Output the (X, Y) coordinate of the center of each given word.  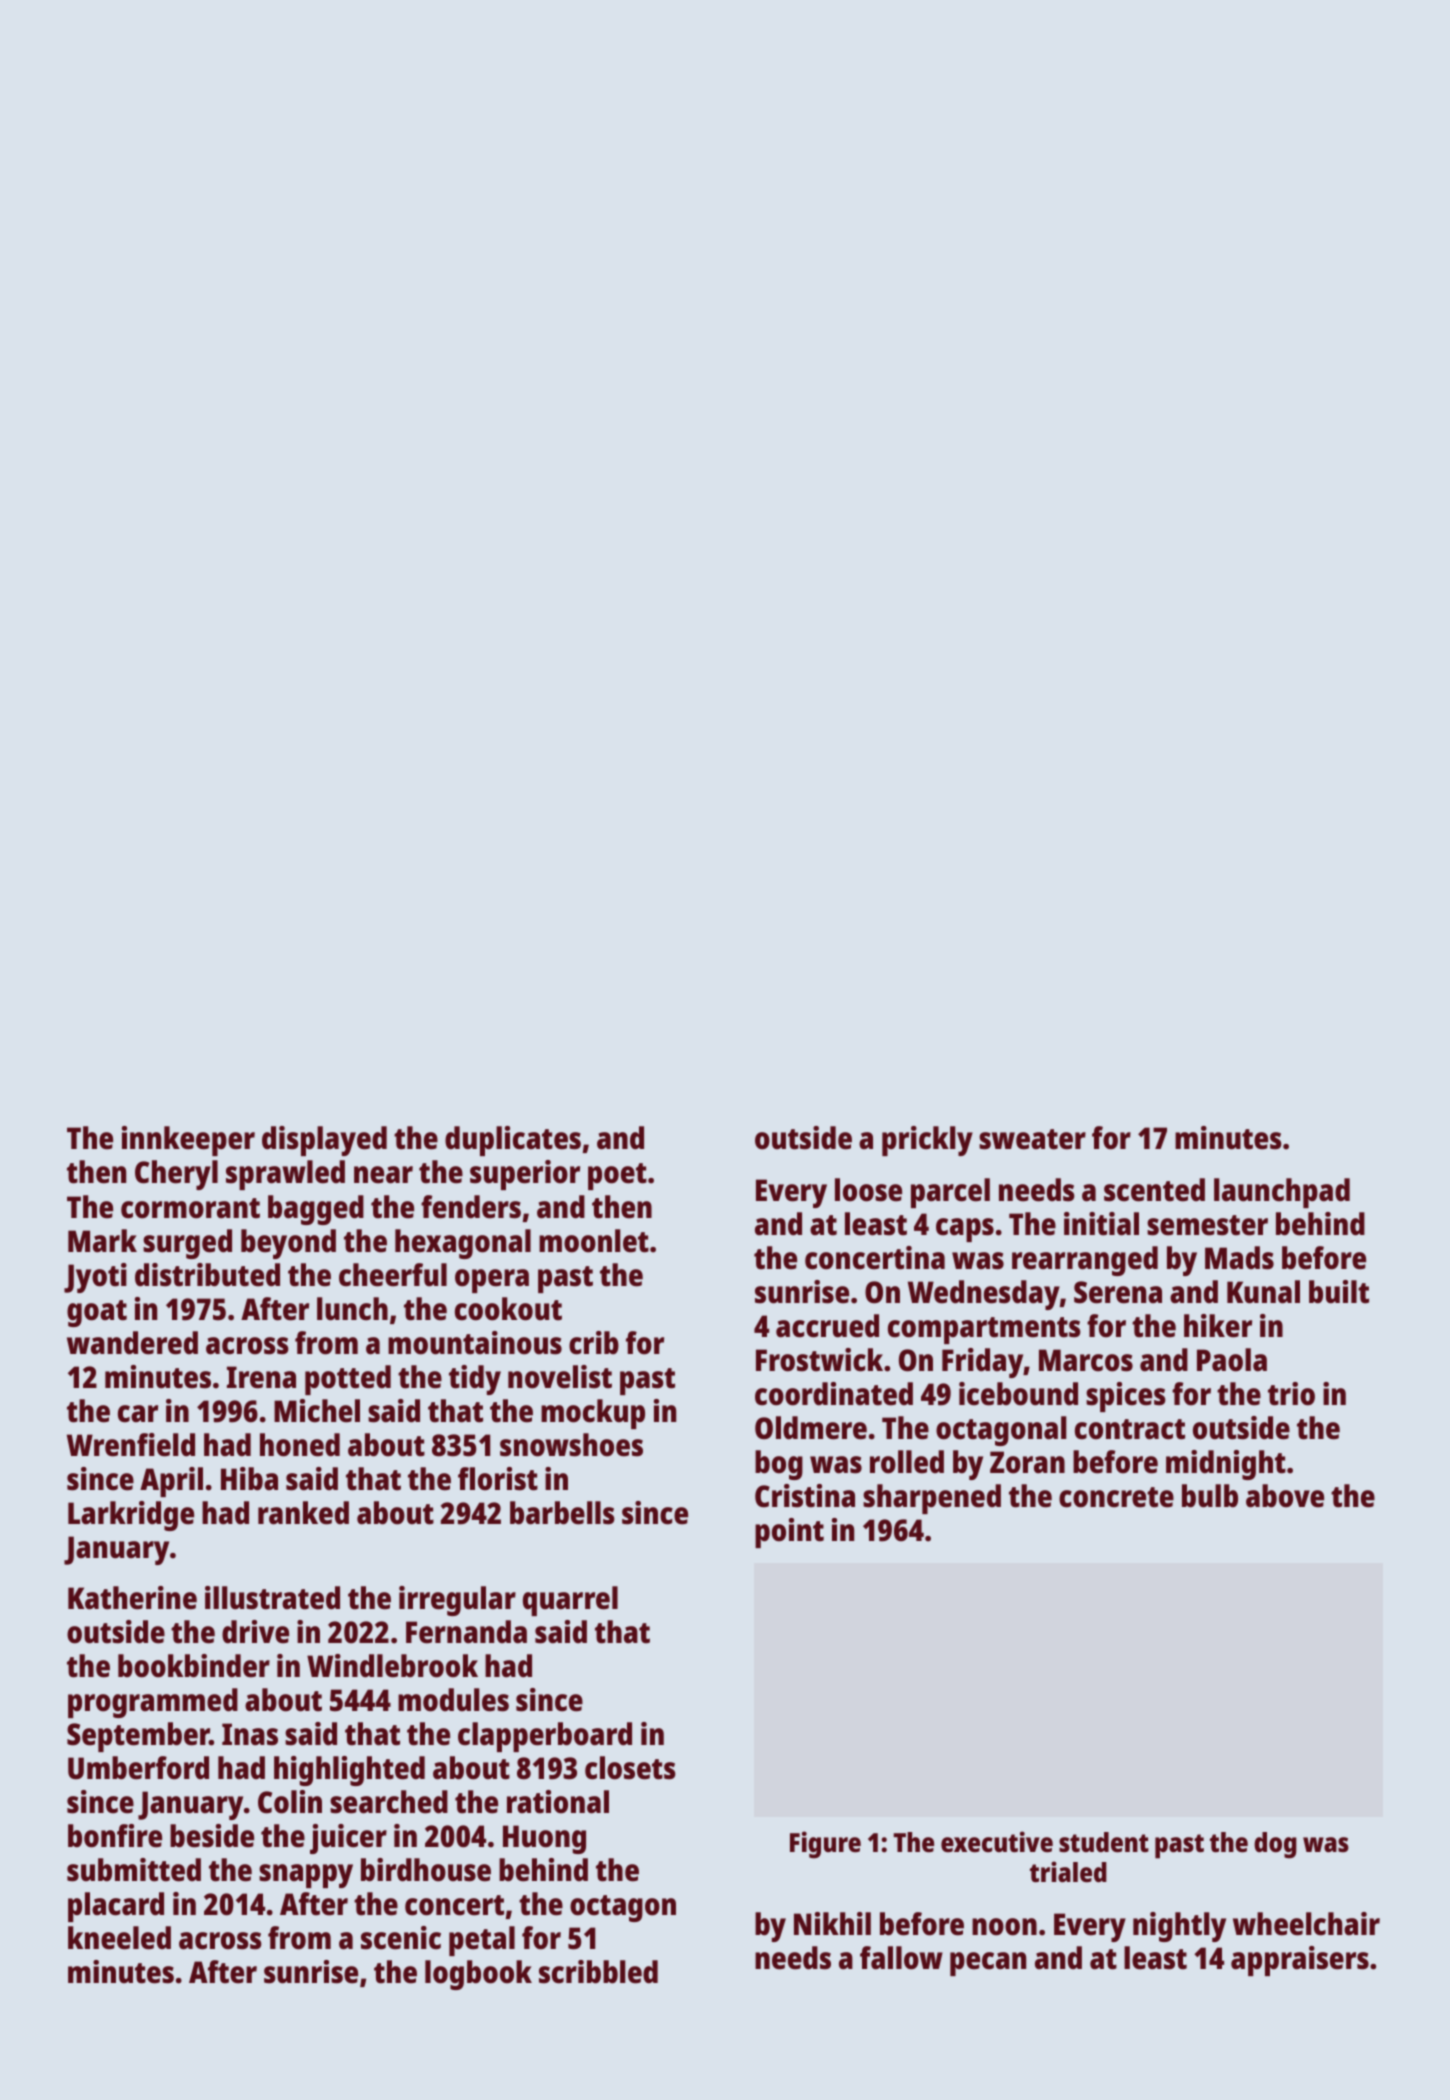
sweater (1032, 1139)
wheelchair (1306, 1924)
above (1285, 1496)
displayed (324, 1141)
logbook (478, 1975)
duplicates (513, 1141)
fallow (901, 1958)
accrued (827, 1326)
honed (300, 1445)
